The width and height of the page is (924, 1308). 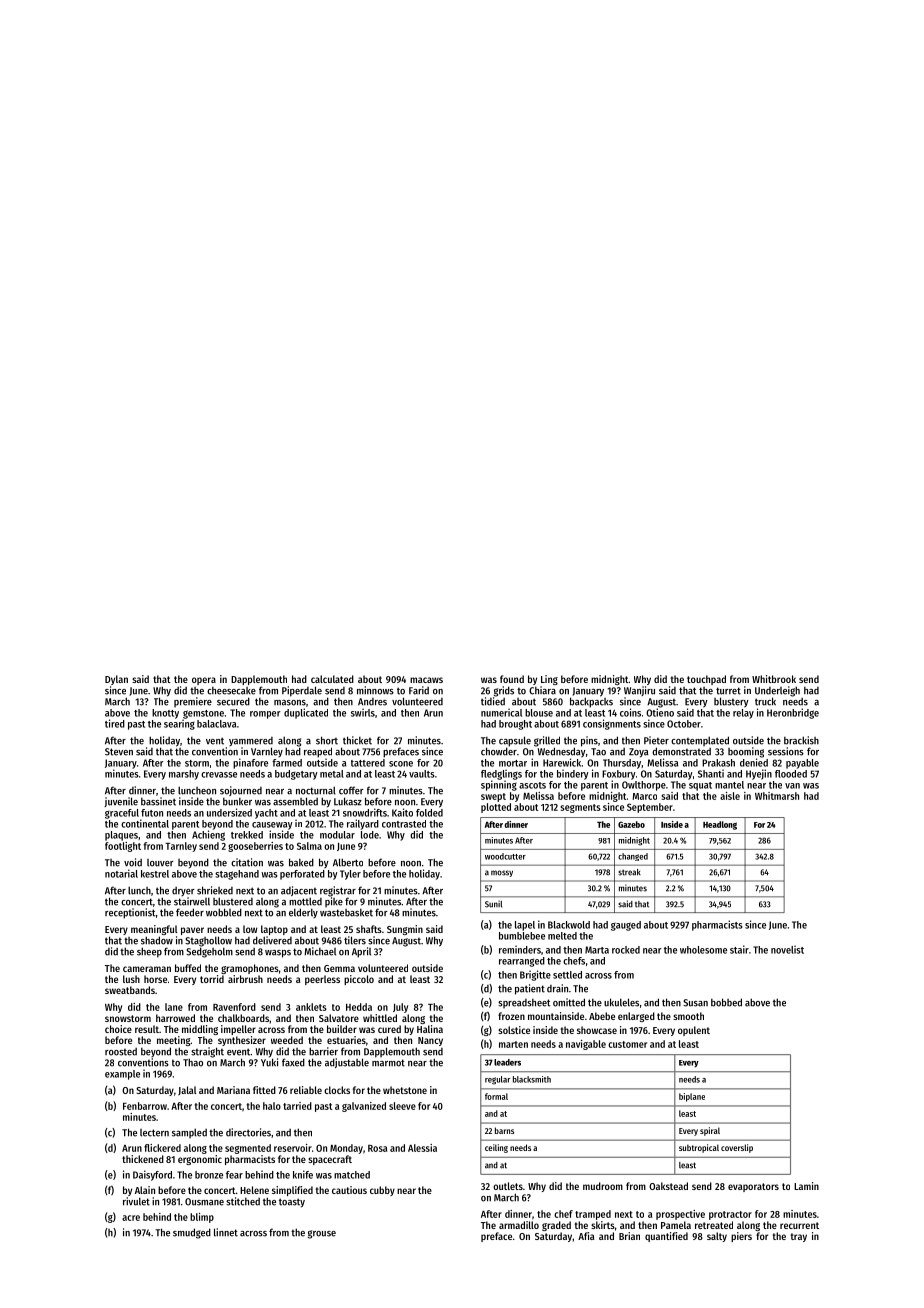 What do you see at coordinates (130, 990) in the page?
I see `sweatbands` at bounding box center [130, 990].
